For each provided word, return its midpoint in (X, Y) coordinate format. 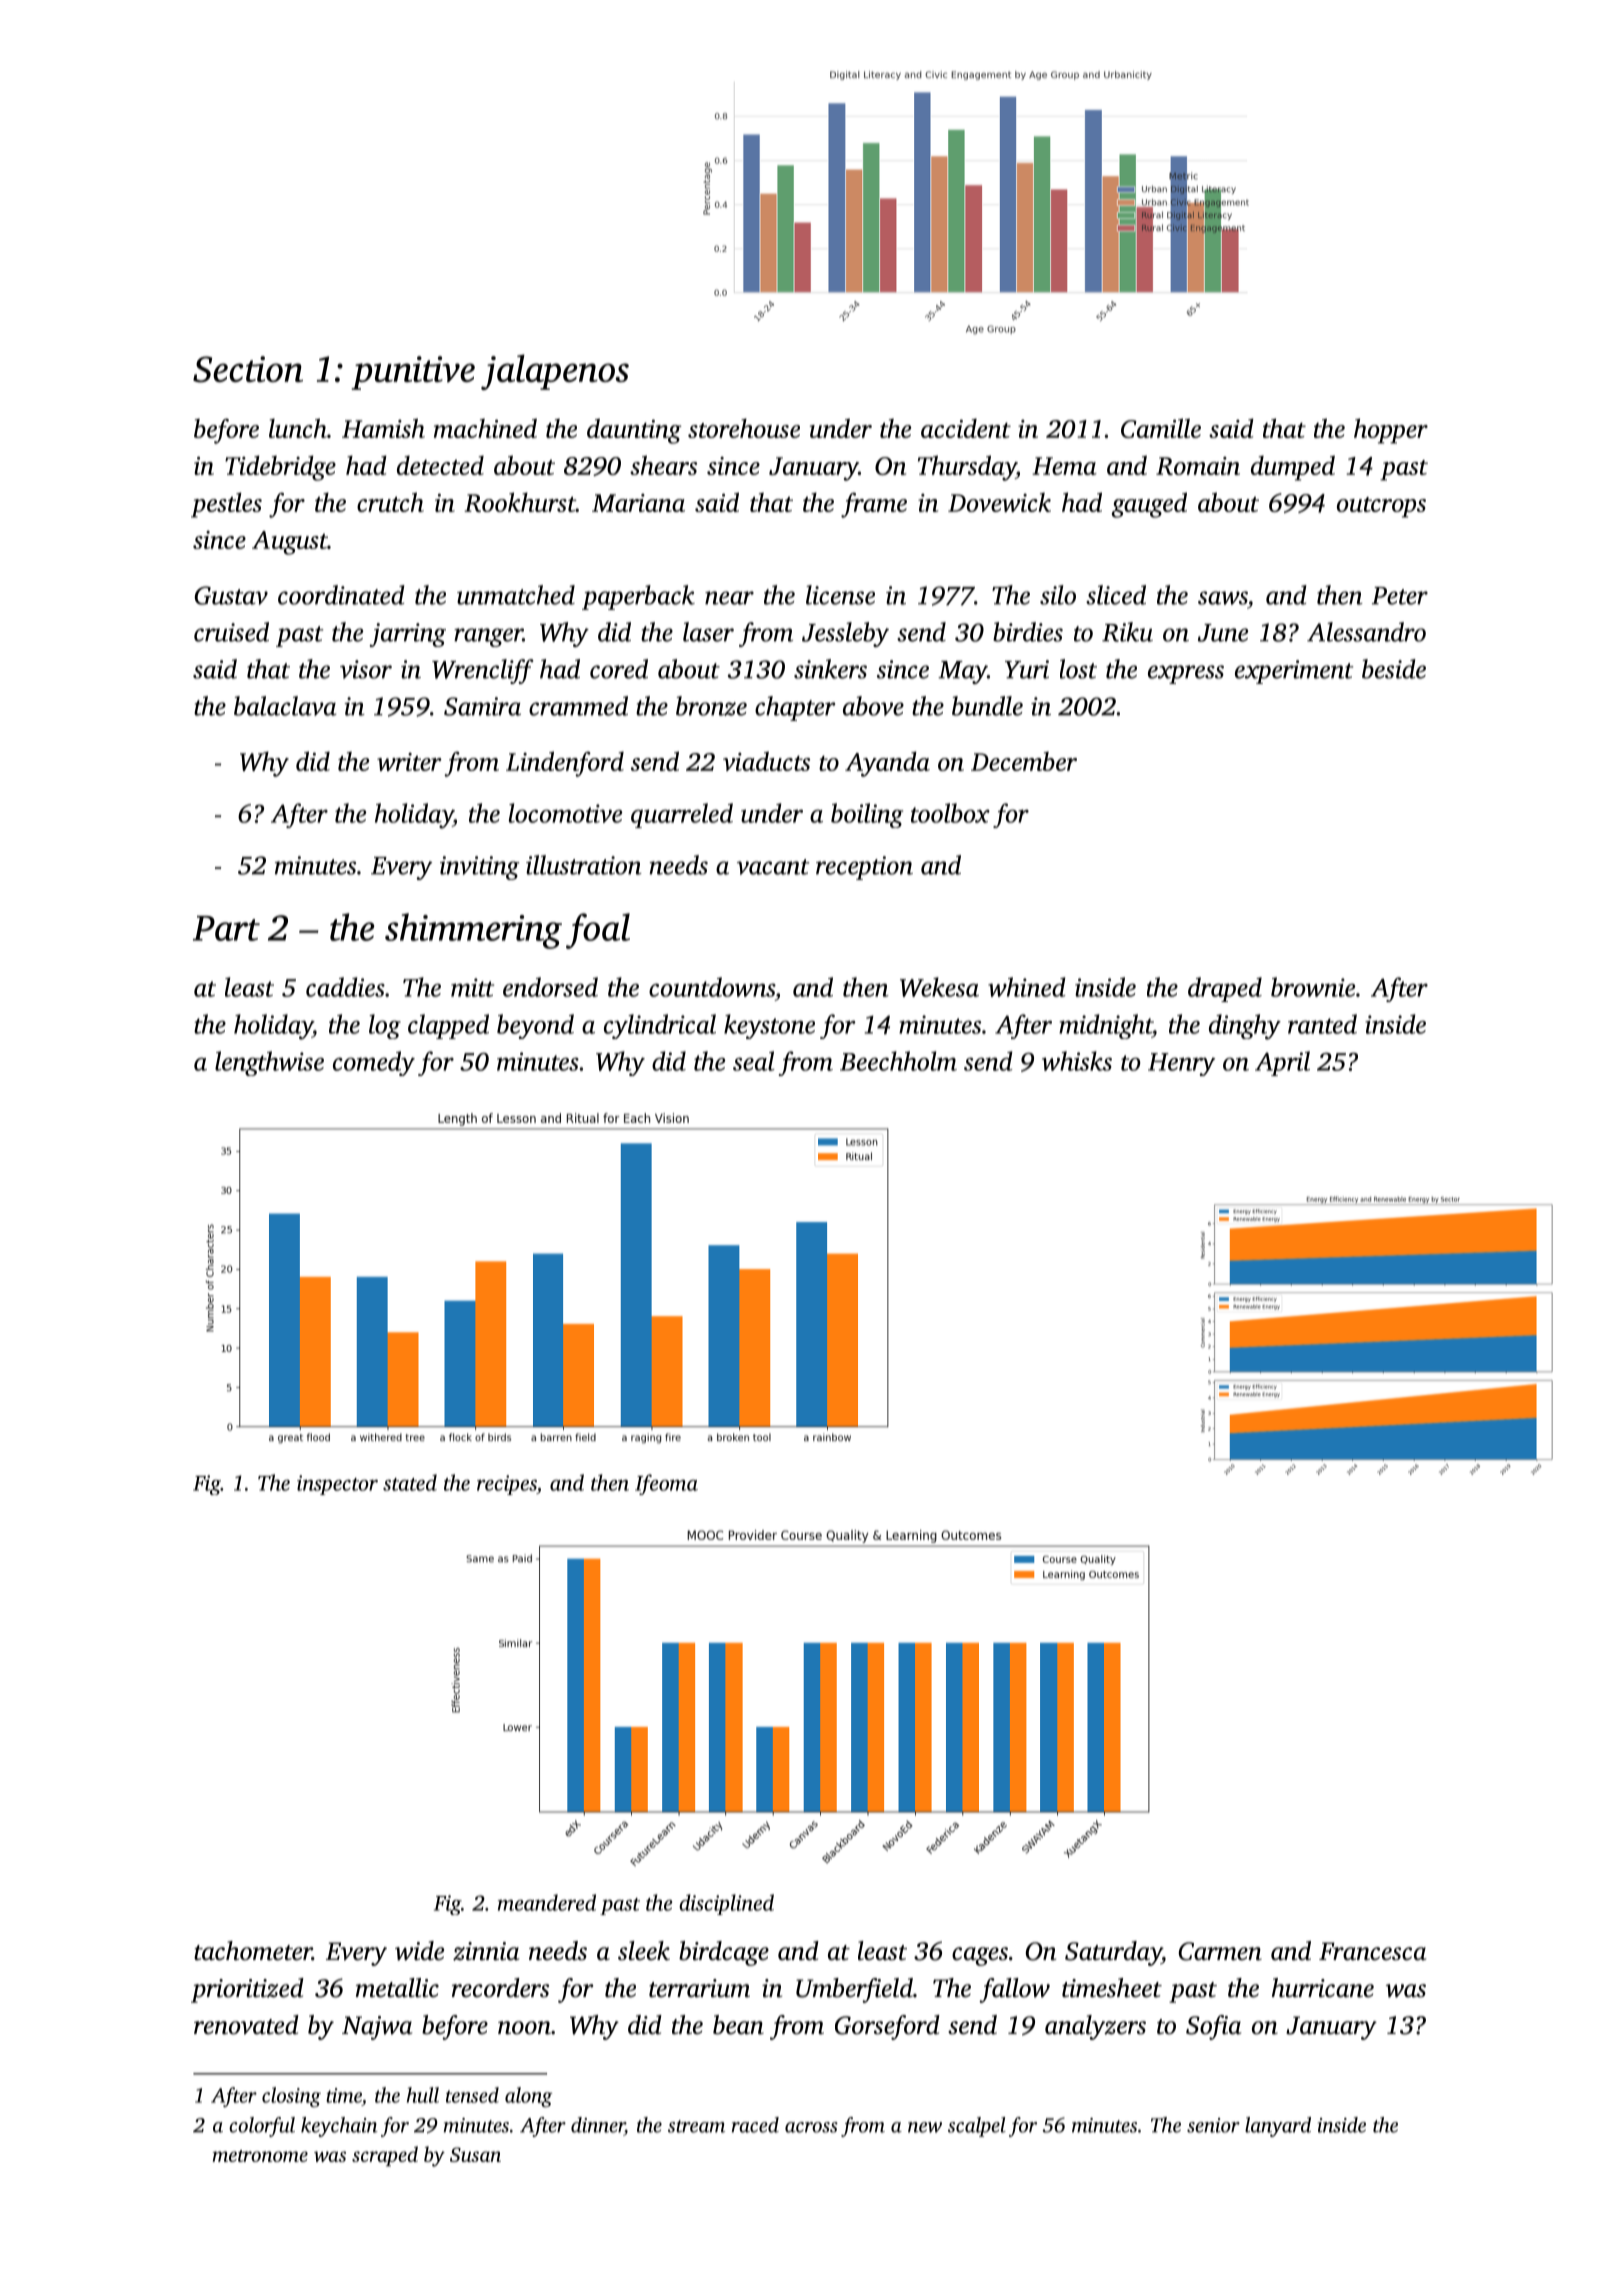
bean (738, 2025)
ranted (1322, 1024)
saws (1223, 598)
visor (366, 669)
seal (754, 1061)
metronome (260, 2156)
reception (864, 868)
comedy (374, 1063)
